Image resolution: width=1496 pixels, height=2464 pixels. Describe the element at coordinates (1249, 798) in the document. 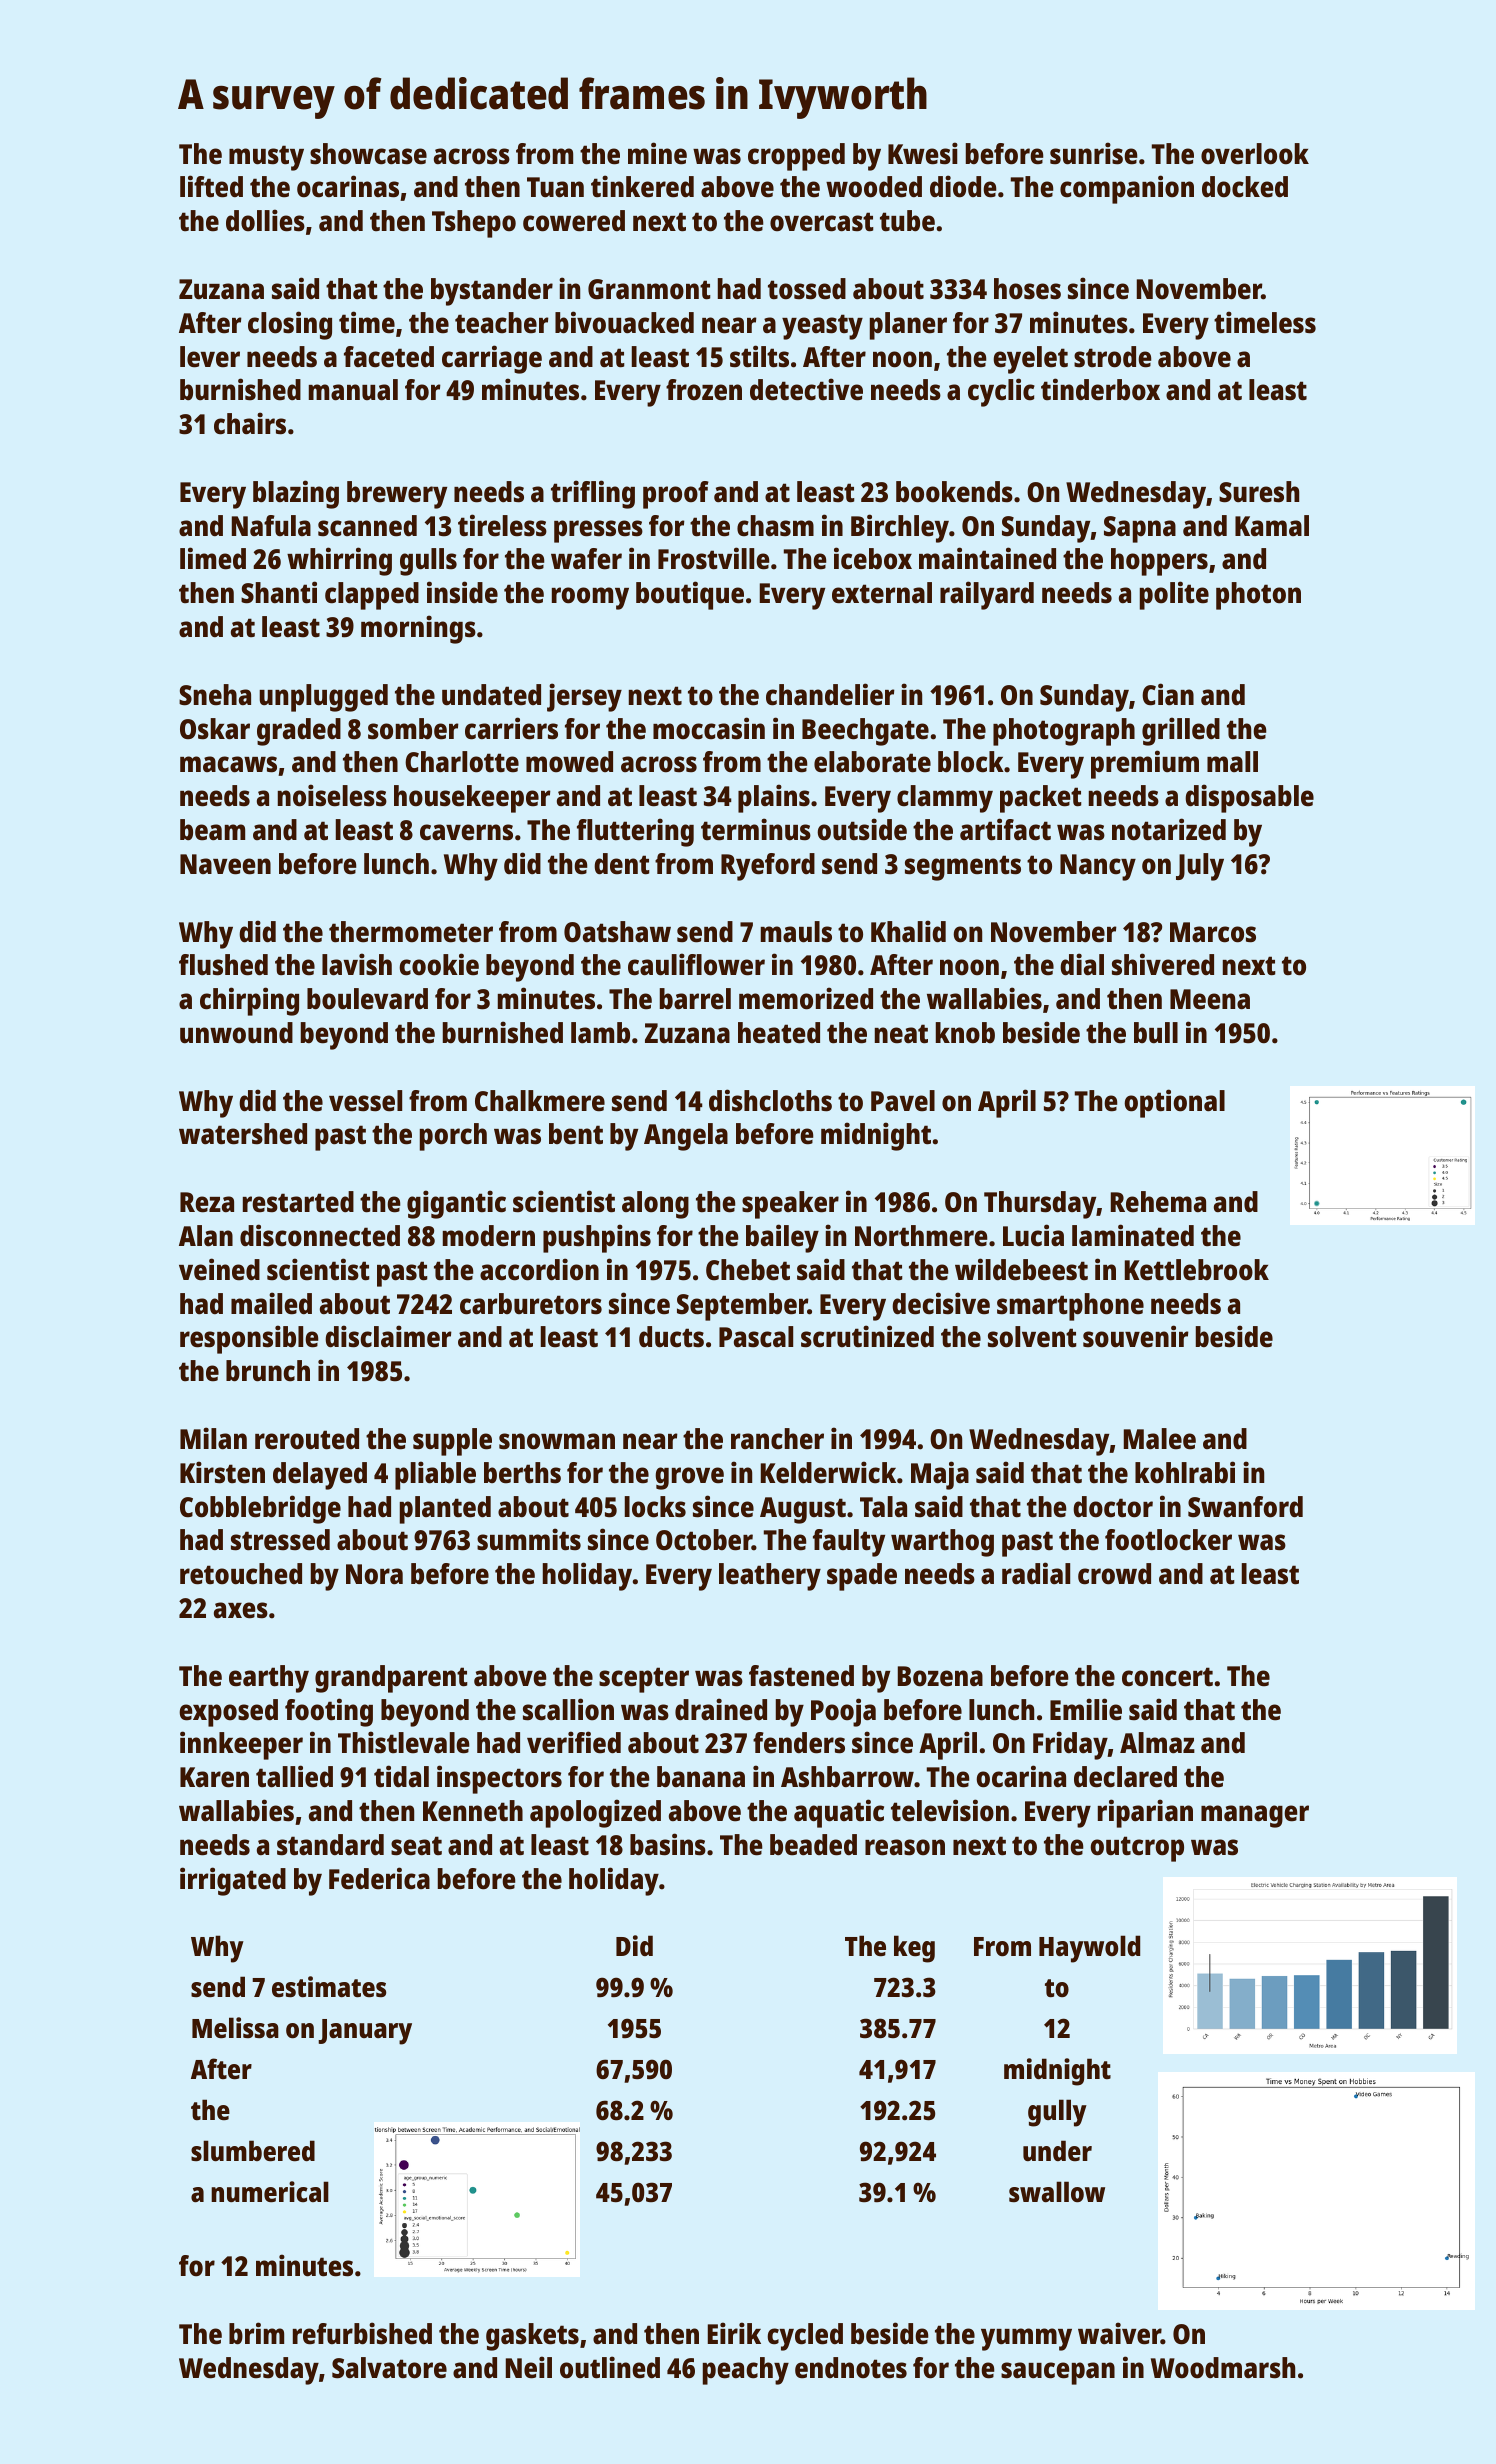

I see `disposable` at that location.
